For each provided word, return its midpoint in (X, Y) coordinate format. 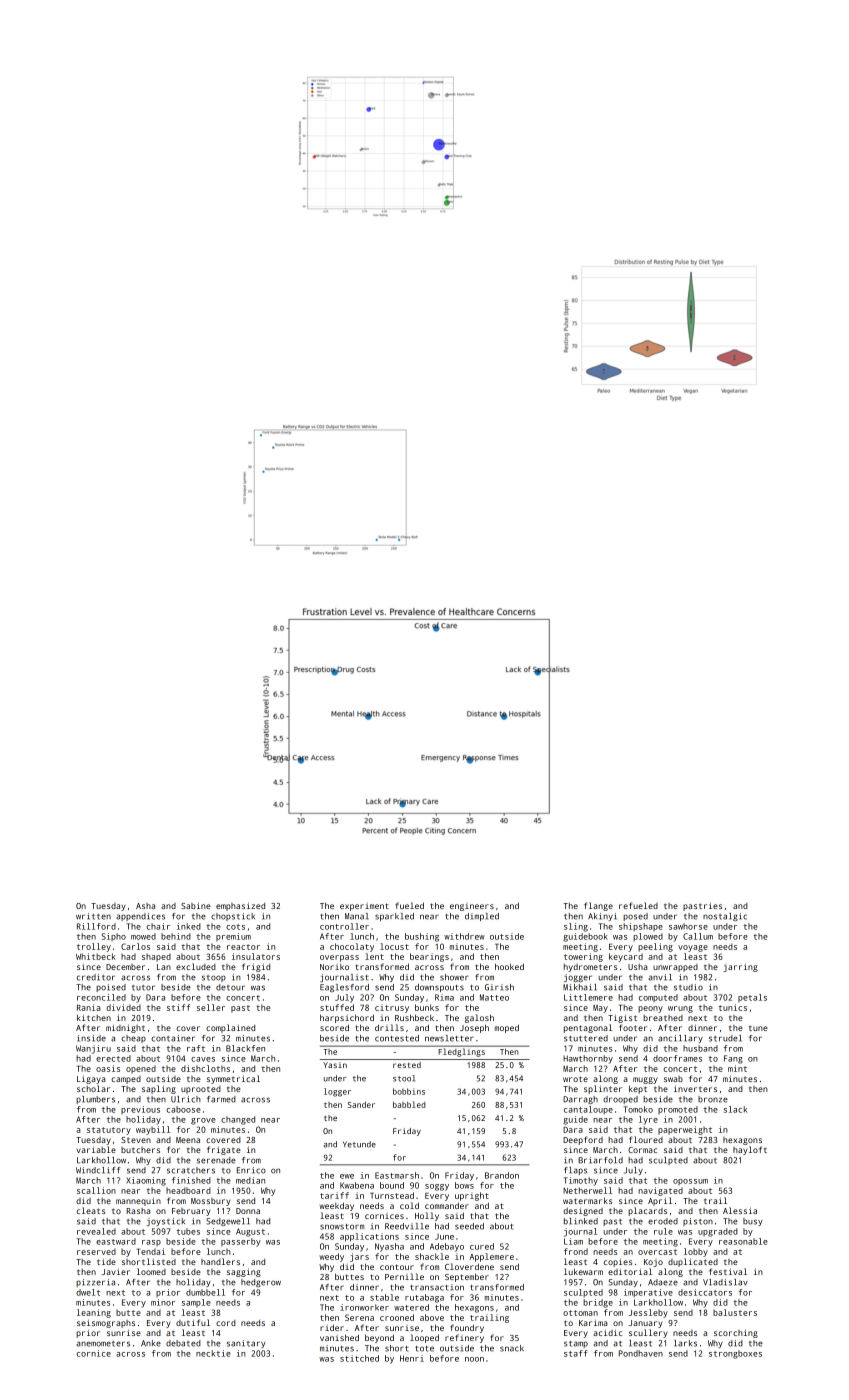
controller (344, 926)
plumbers (95, 1100)
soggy (437, 1187)
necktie (213, 1353)
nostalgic (725, 917)
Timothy (581, 1181)
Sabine (196, 905)
